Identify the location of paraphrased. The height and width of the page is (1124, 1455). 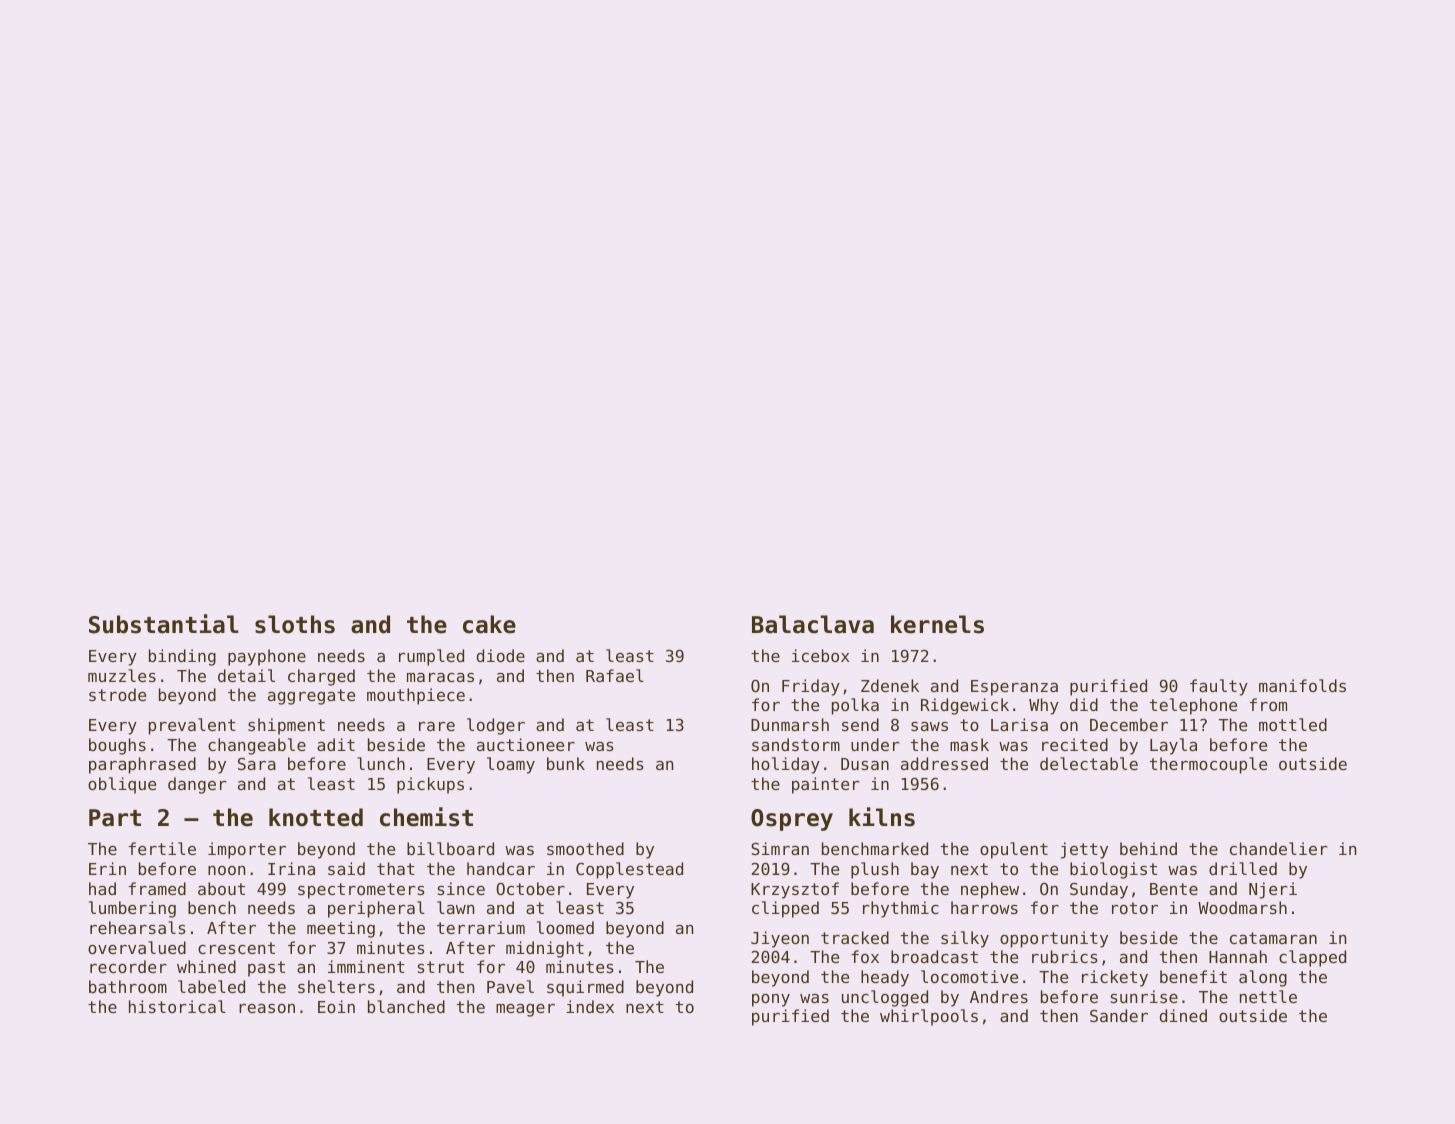
(142, 765).
